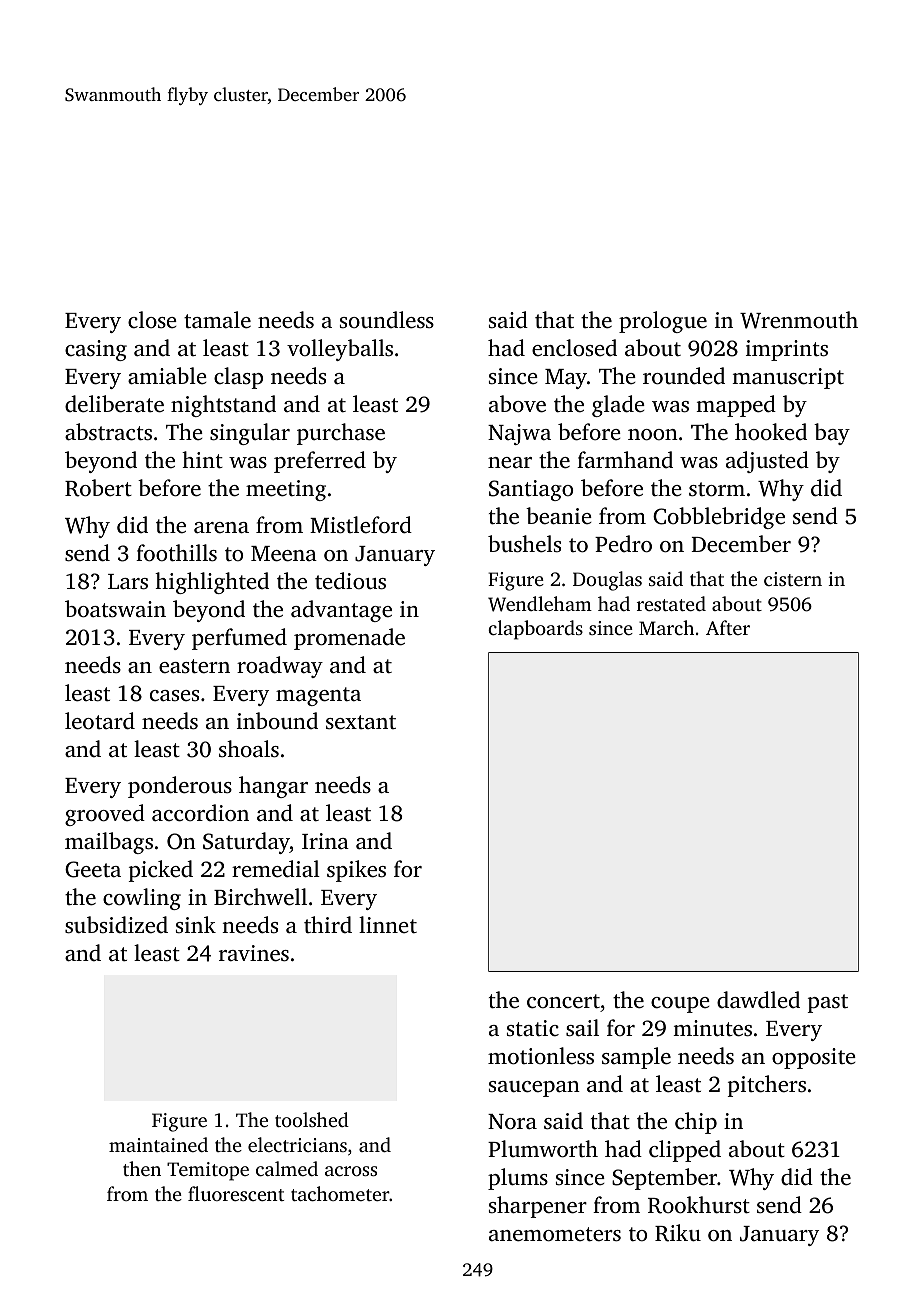 This image has height=1311, width=924. I want to click on anemometers, so click(555, 1234).
